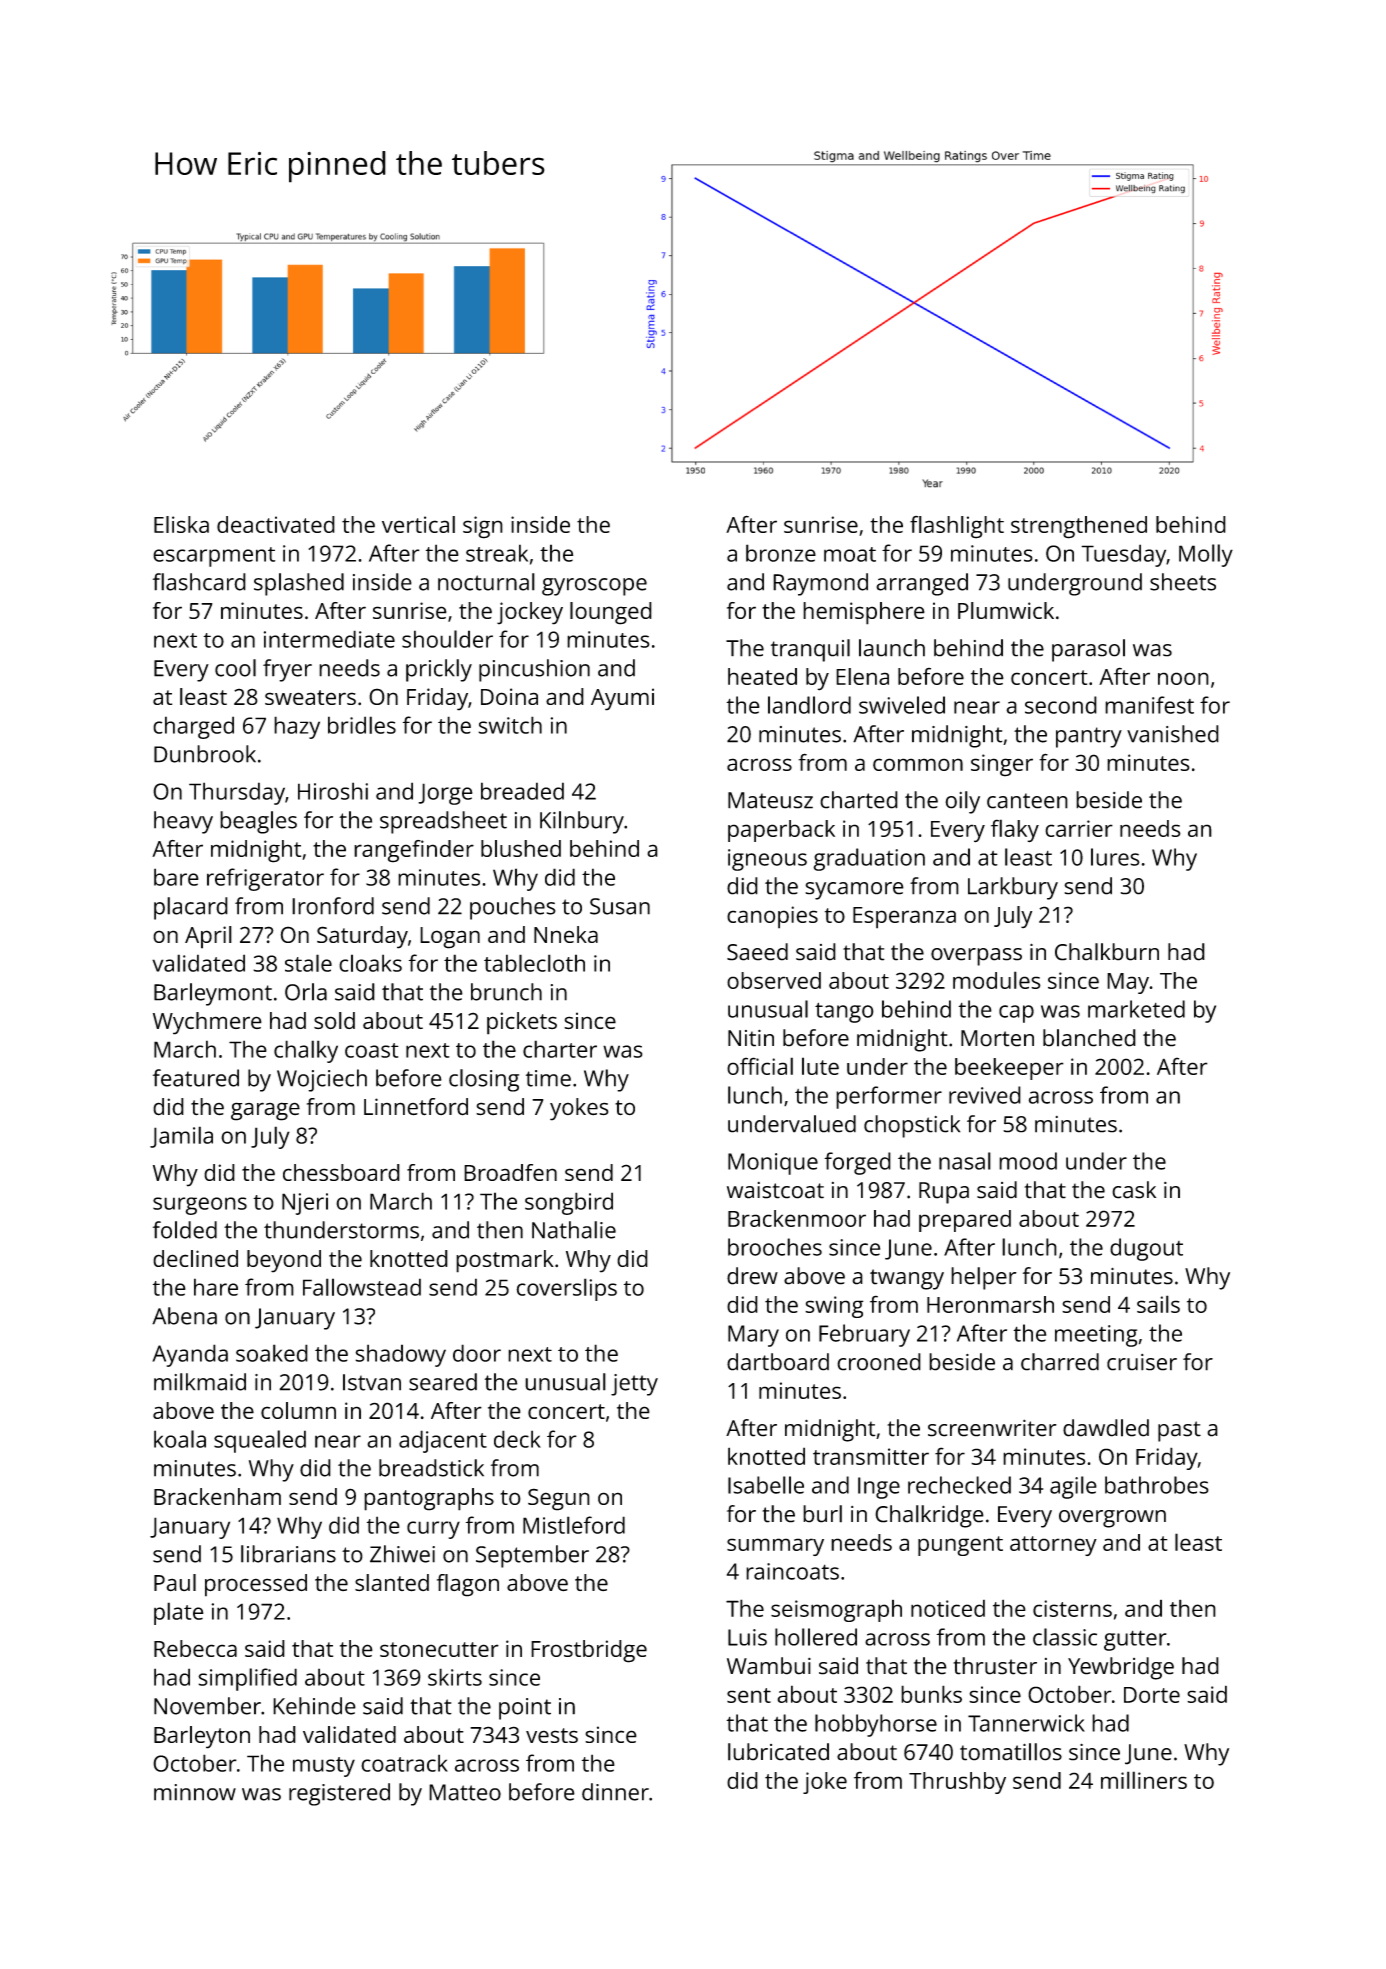 Image resolution: width=1386 pixels, height=1969 pixels. What do you see at coordinates (333, 906) in the screenshot?
I see `Ironford` at bounding box center [333, 906].
